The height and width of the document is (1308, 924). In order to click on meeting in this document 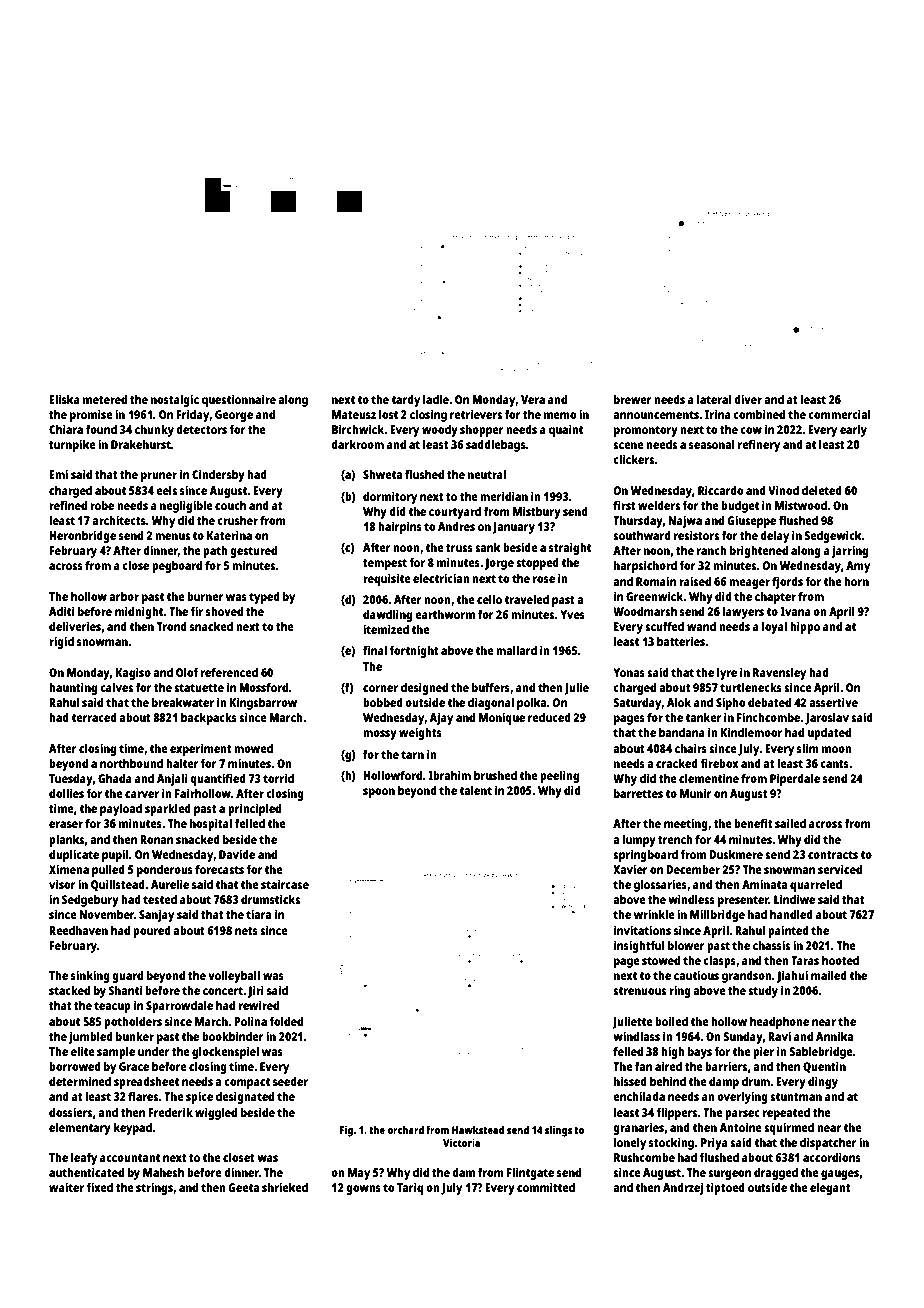, I will do `click(686, 824)`.
